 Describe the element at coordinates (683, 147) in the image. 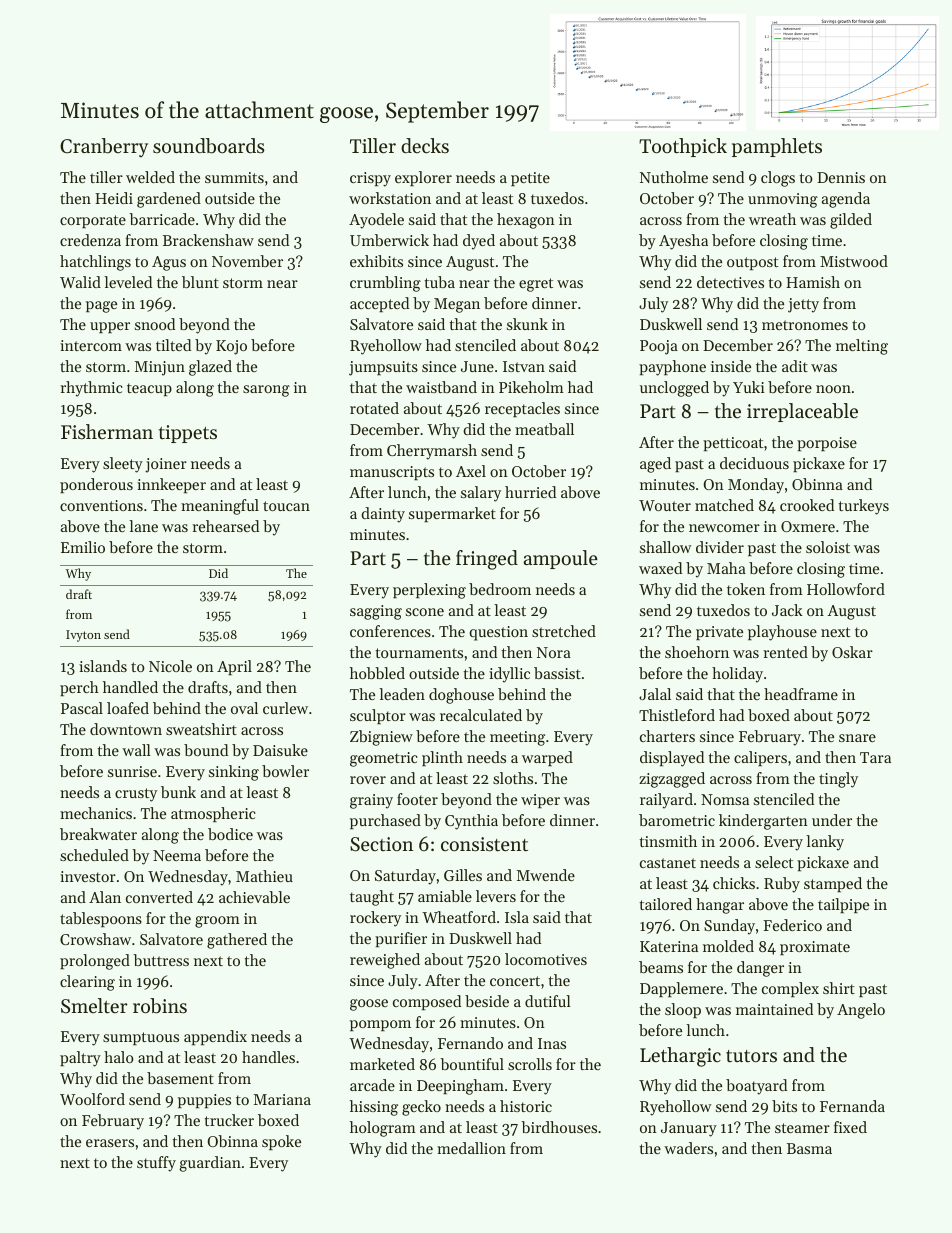

I see `Toothpick` at that location.
